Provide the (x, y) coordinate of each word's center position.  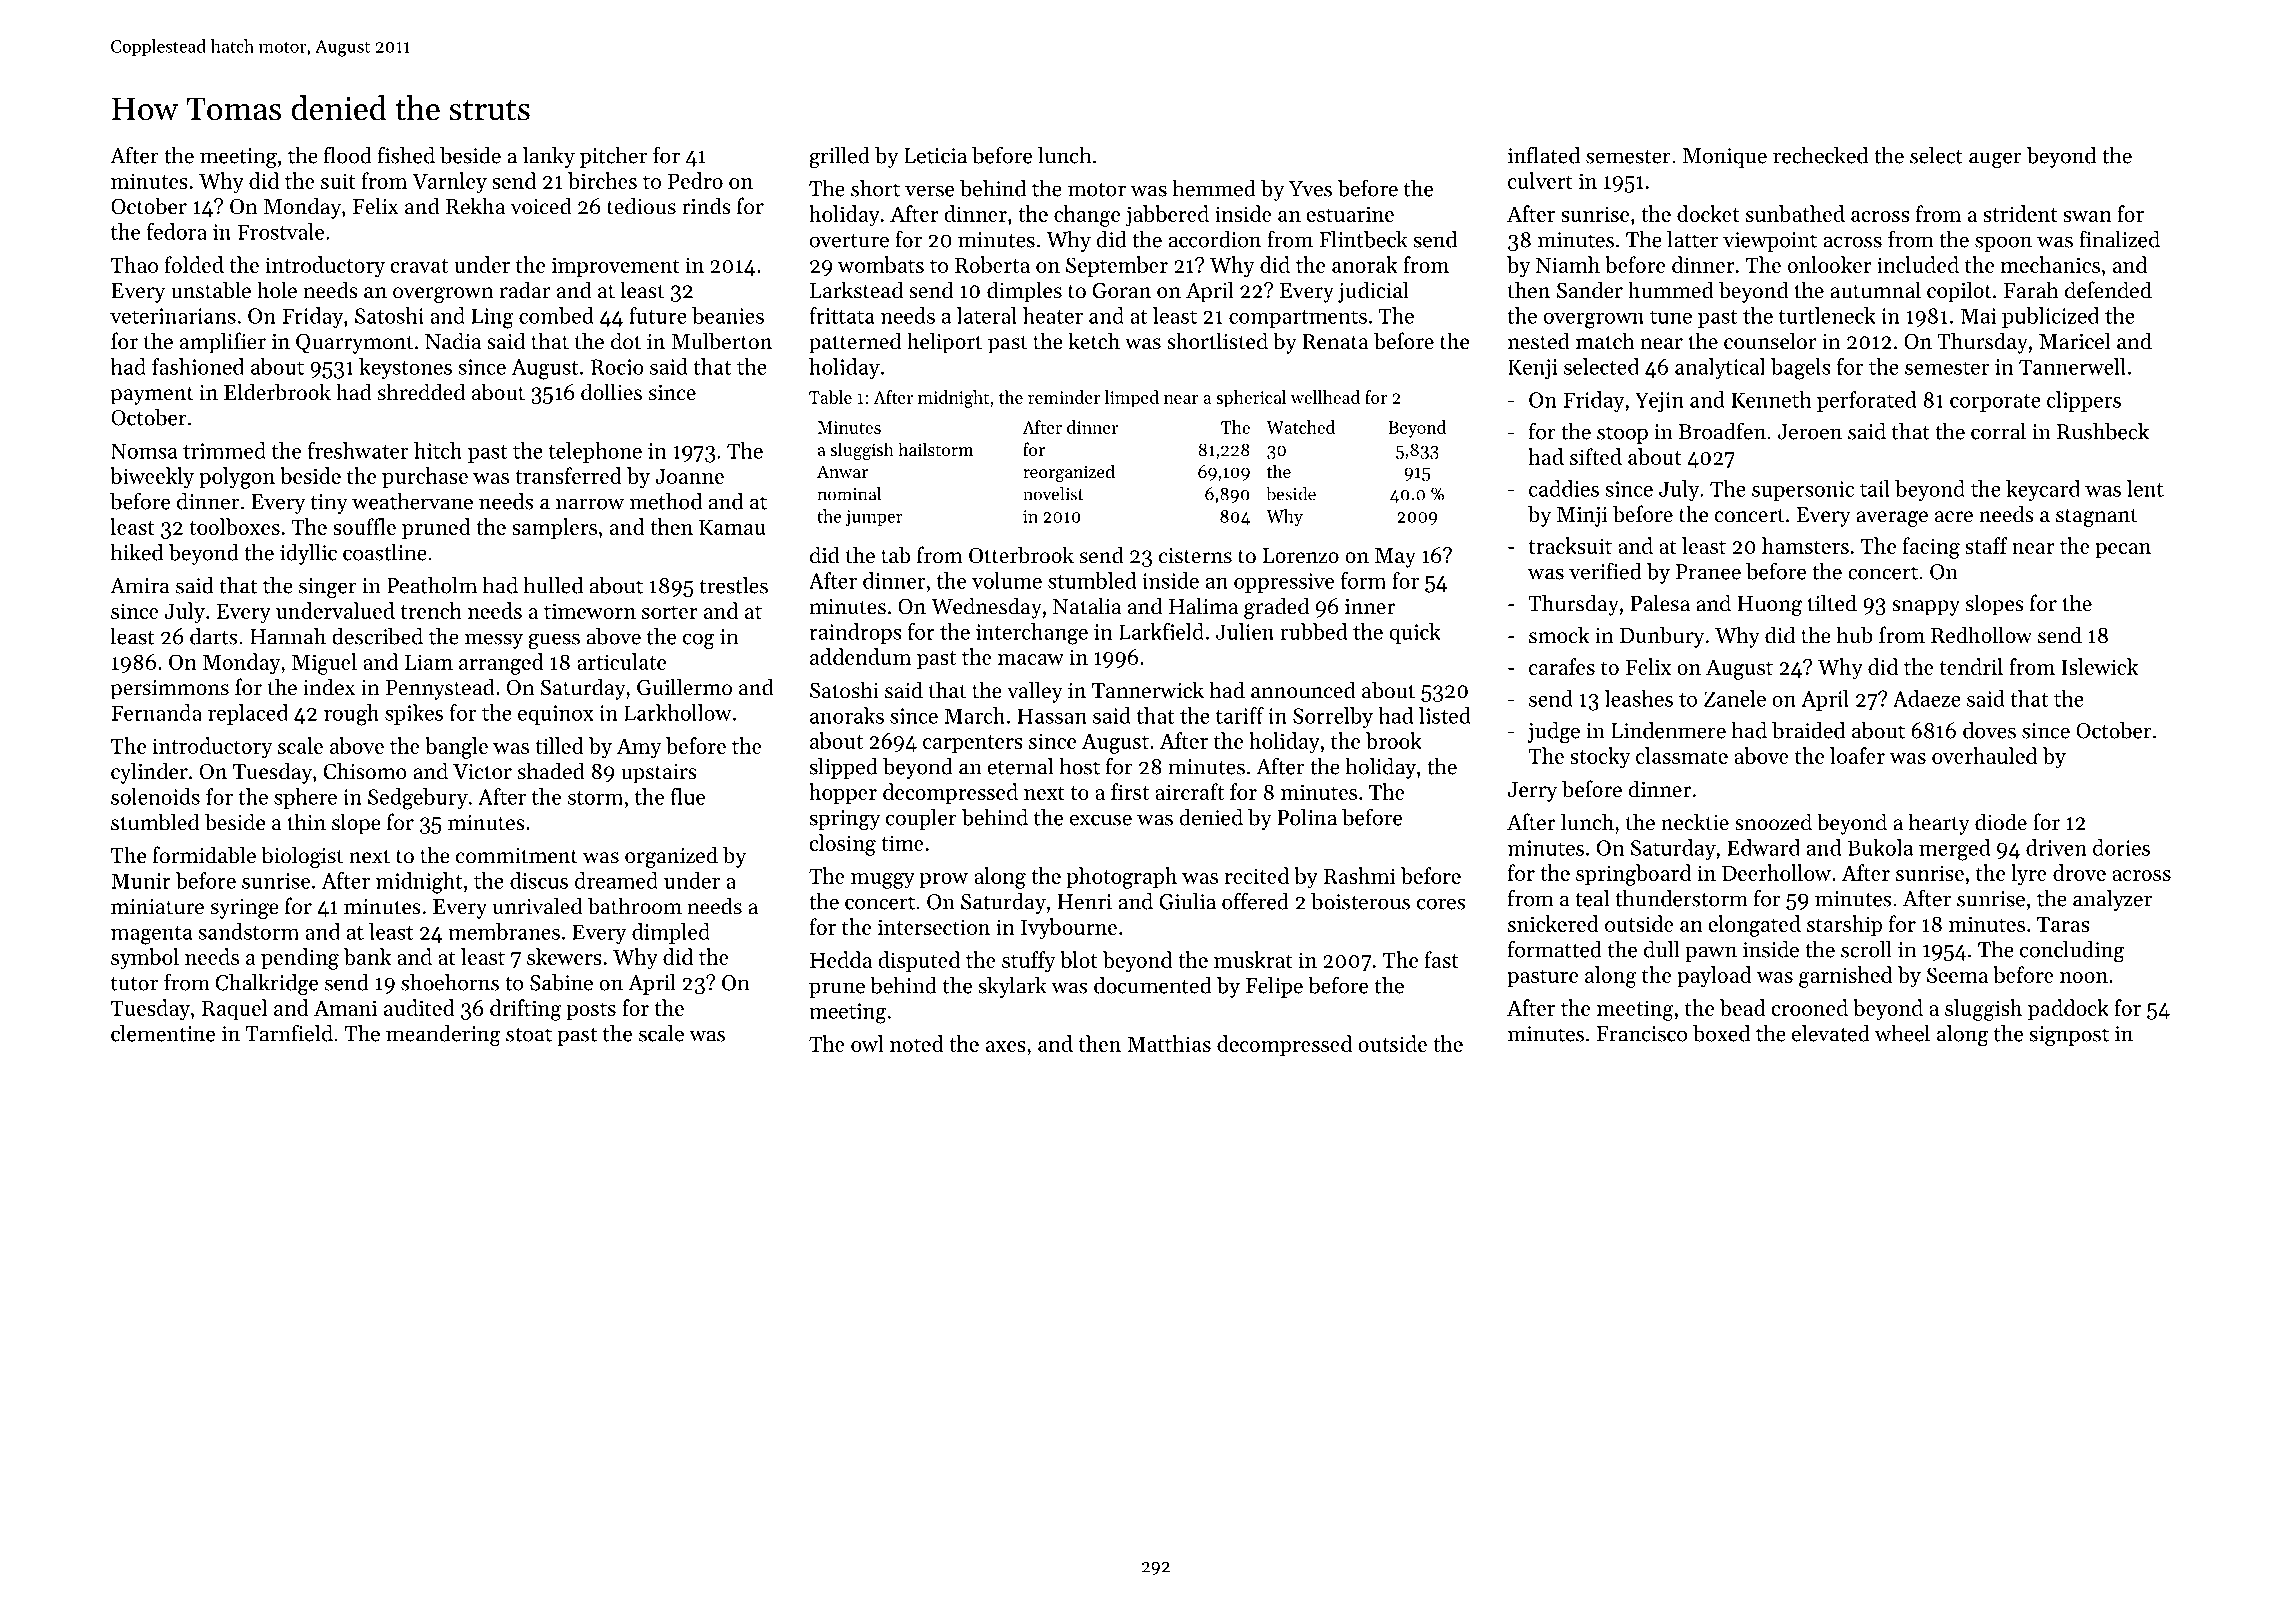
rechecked (1820, 155)
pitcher (613, 157)
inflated (1544, 155)
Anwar (842, 471)
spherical (1251, 399)
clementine (163, 1033)
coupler (921, 819)
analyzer (2112, 900)
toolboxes (234, 526)
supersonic (1803, 491)
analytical (1720, 368)
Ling (493, 318)
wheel (1902, 1033)
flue (688, 796)
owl (867, 1043)
